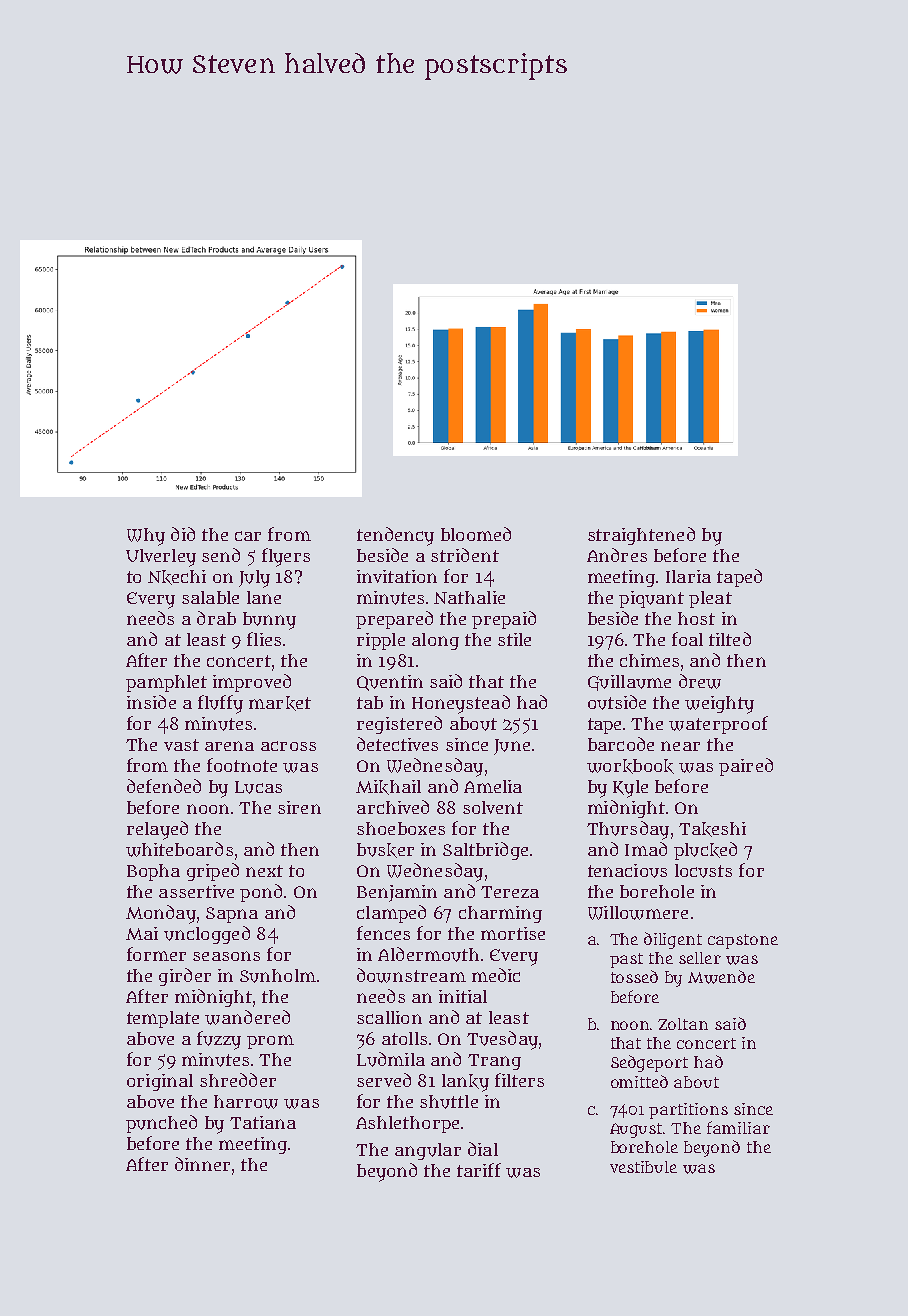 The width and height of the screenshot is (908, 1316). Describe the element at coordinates (299, 807) in the screenshot. I see `siren` at that location.
